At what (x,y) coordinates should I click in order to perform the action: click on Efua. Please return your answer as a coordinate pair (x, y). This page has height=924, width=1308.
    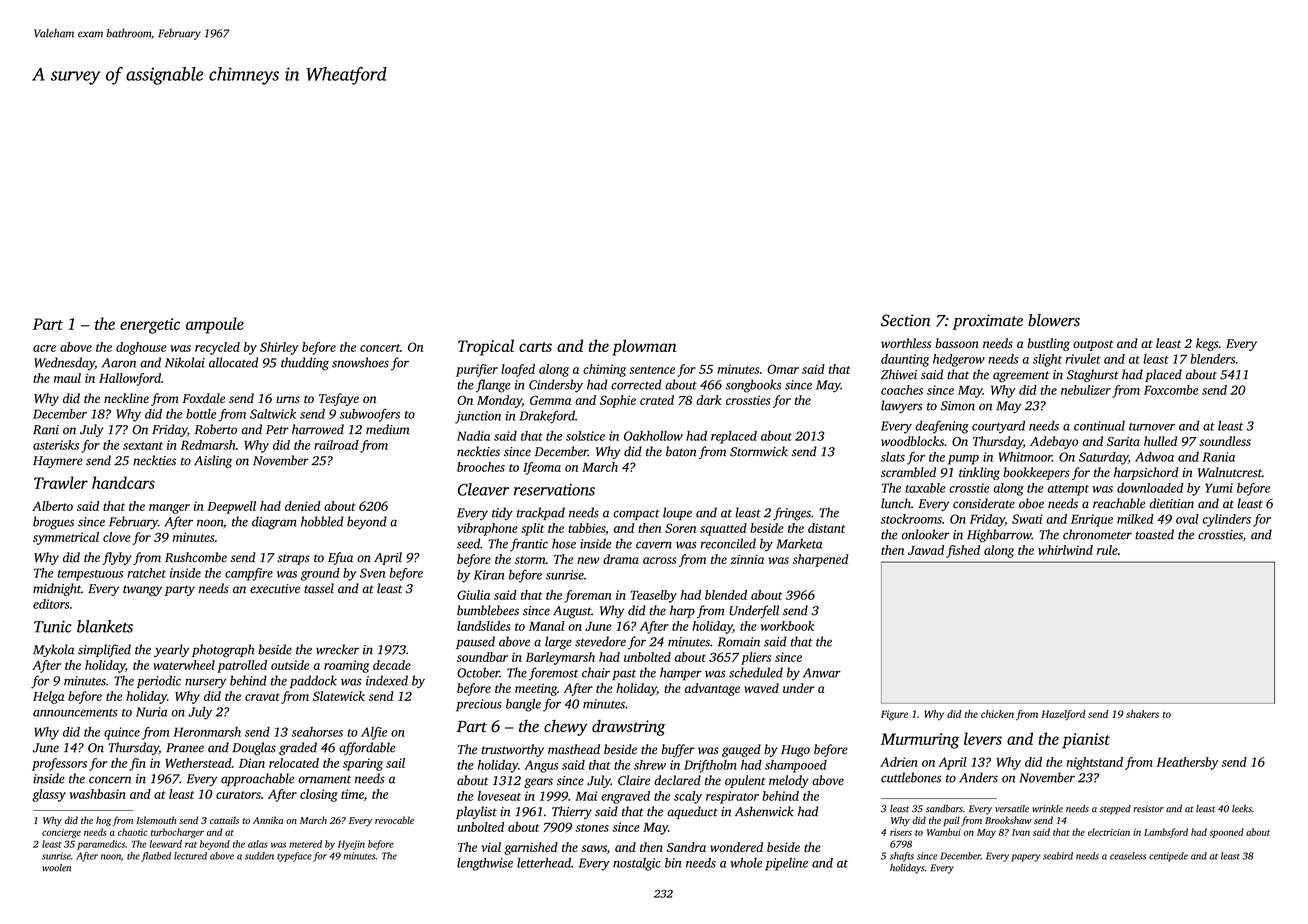
    Looking at the image, I should click on (340, 558).
